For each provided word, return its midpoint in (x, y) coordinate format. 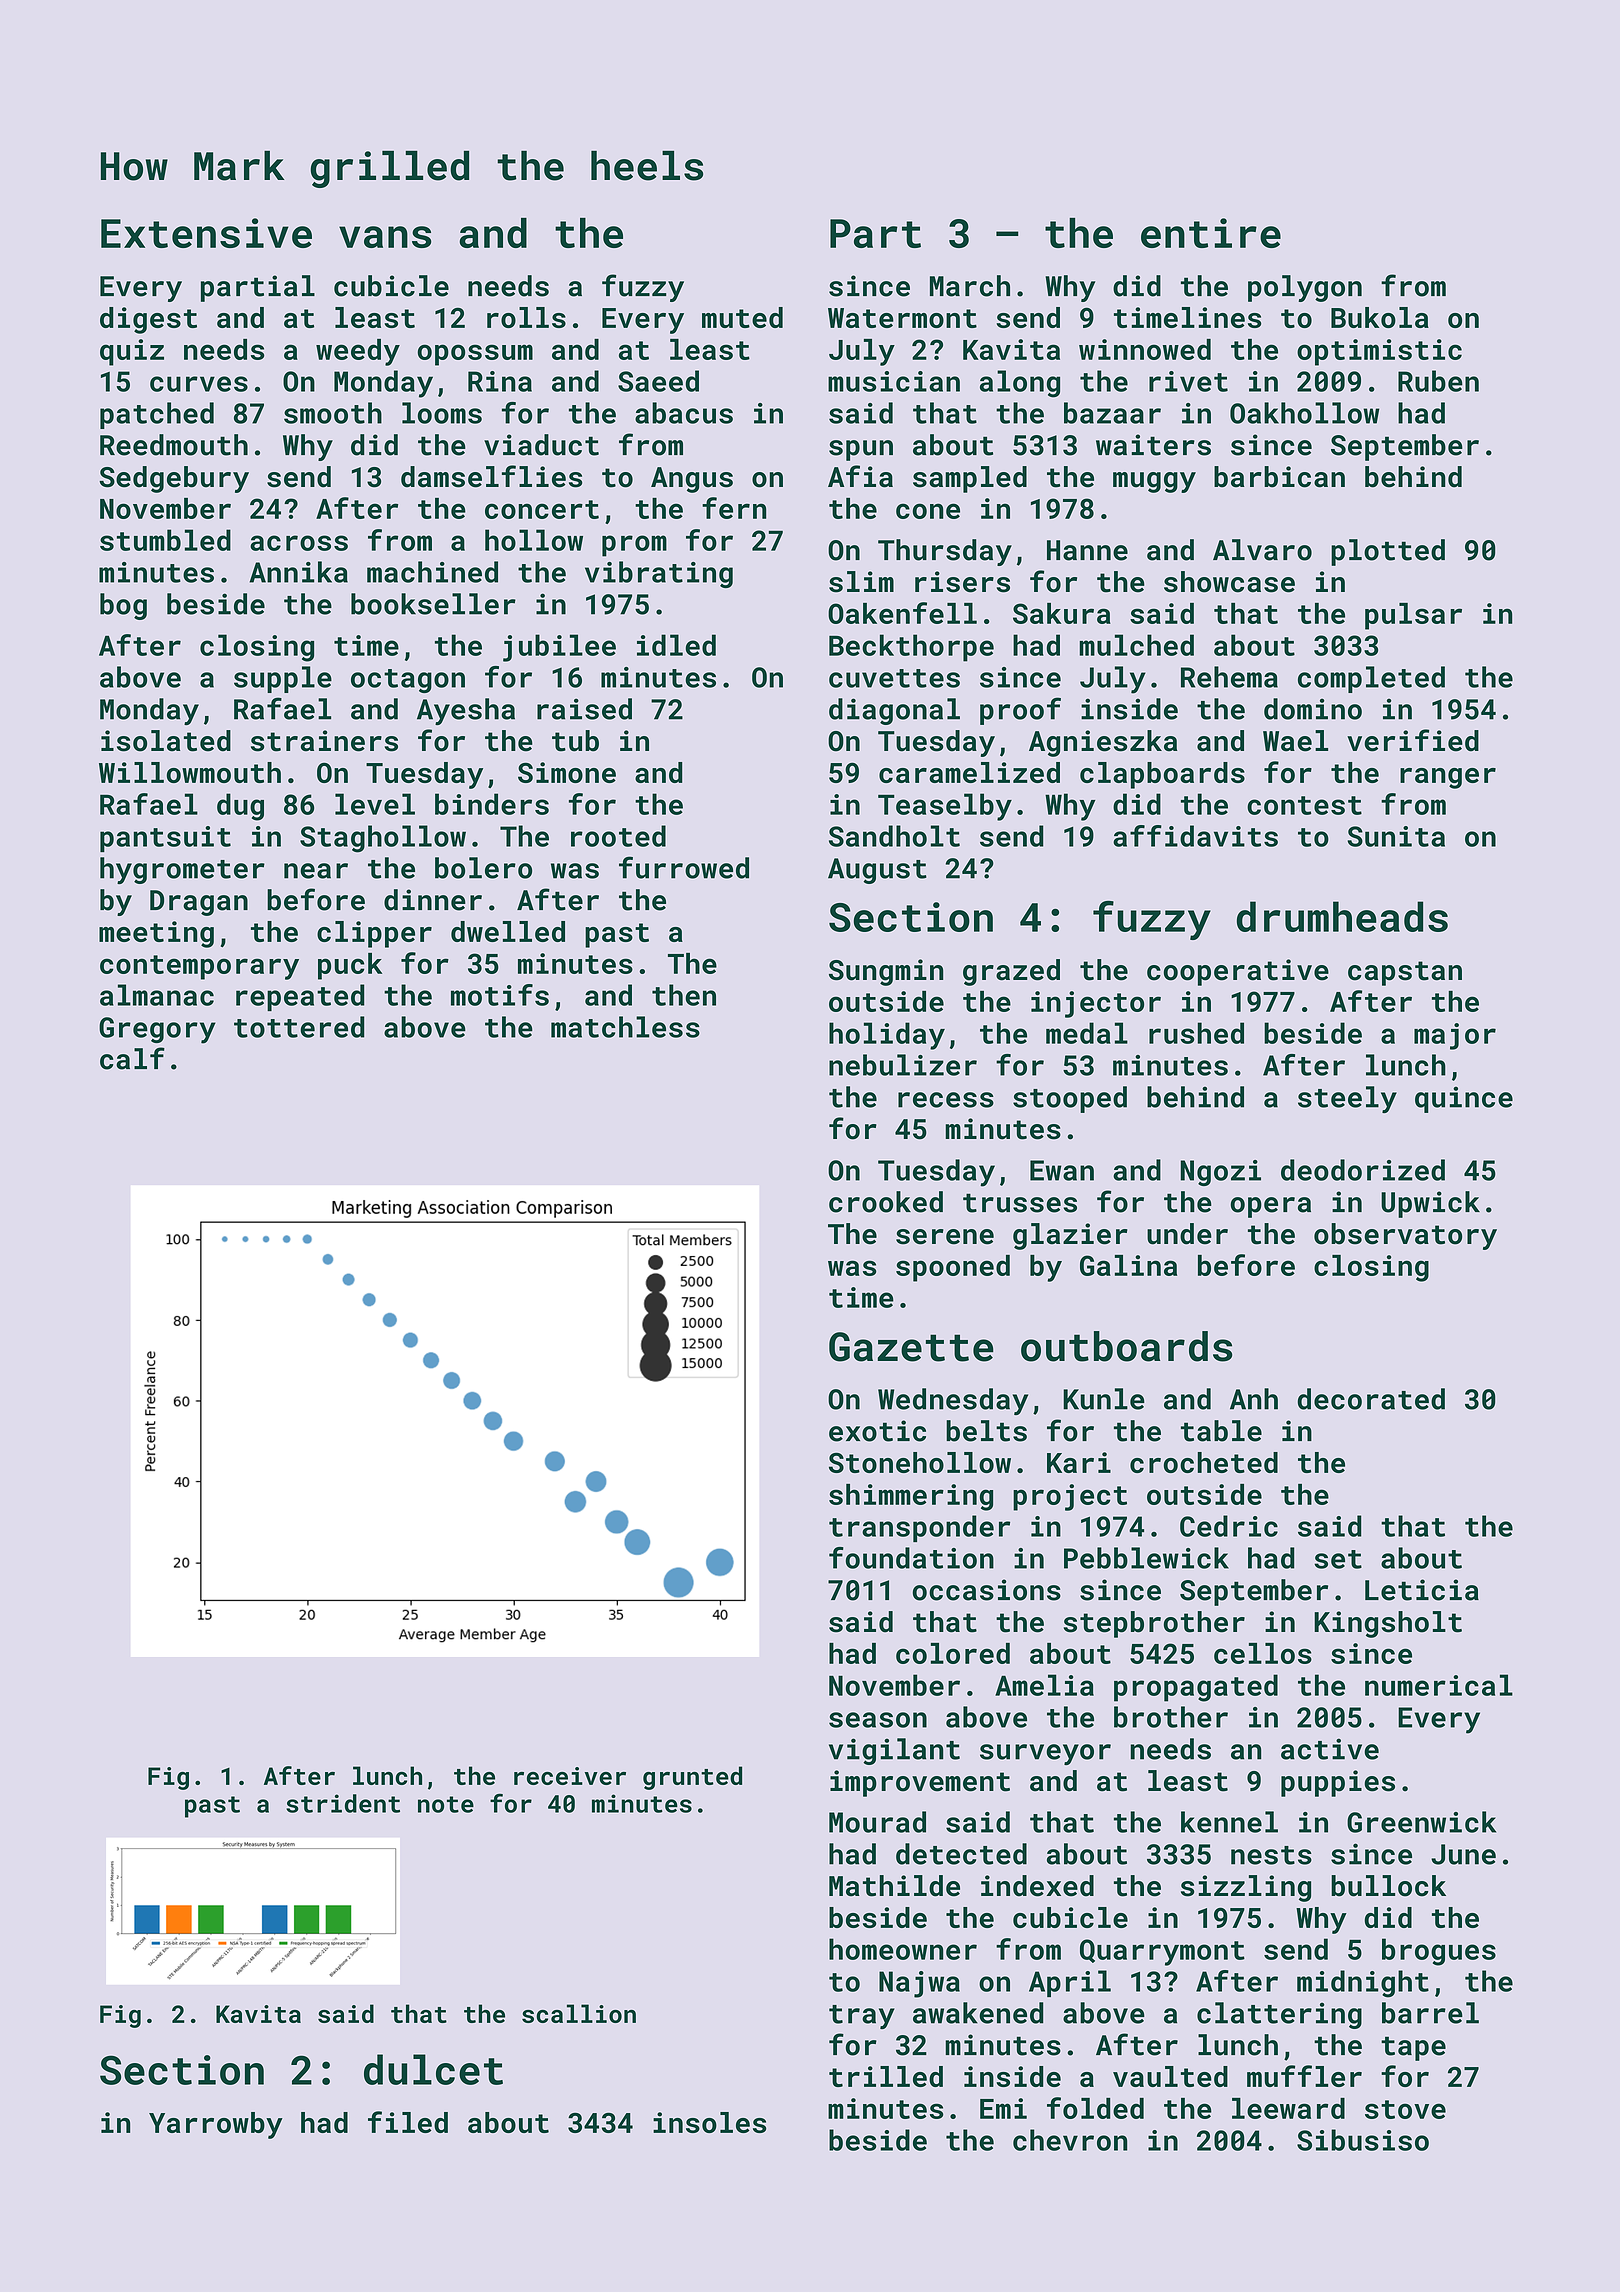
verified (1413, 740)
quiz (132, 352)
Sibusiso (1363, 2140)
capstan (1405, 973)
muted (742, 317)
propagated (1196, 1688)
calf (132, 1058)
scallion (579, 2013)
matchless (625, 1027)
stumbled (165, 540)
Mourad (877, 1822)
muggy (1154, 482)
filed (408, 2122)
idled (676, 645)
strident (343, 1803)
